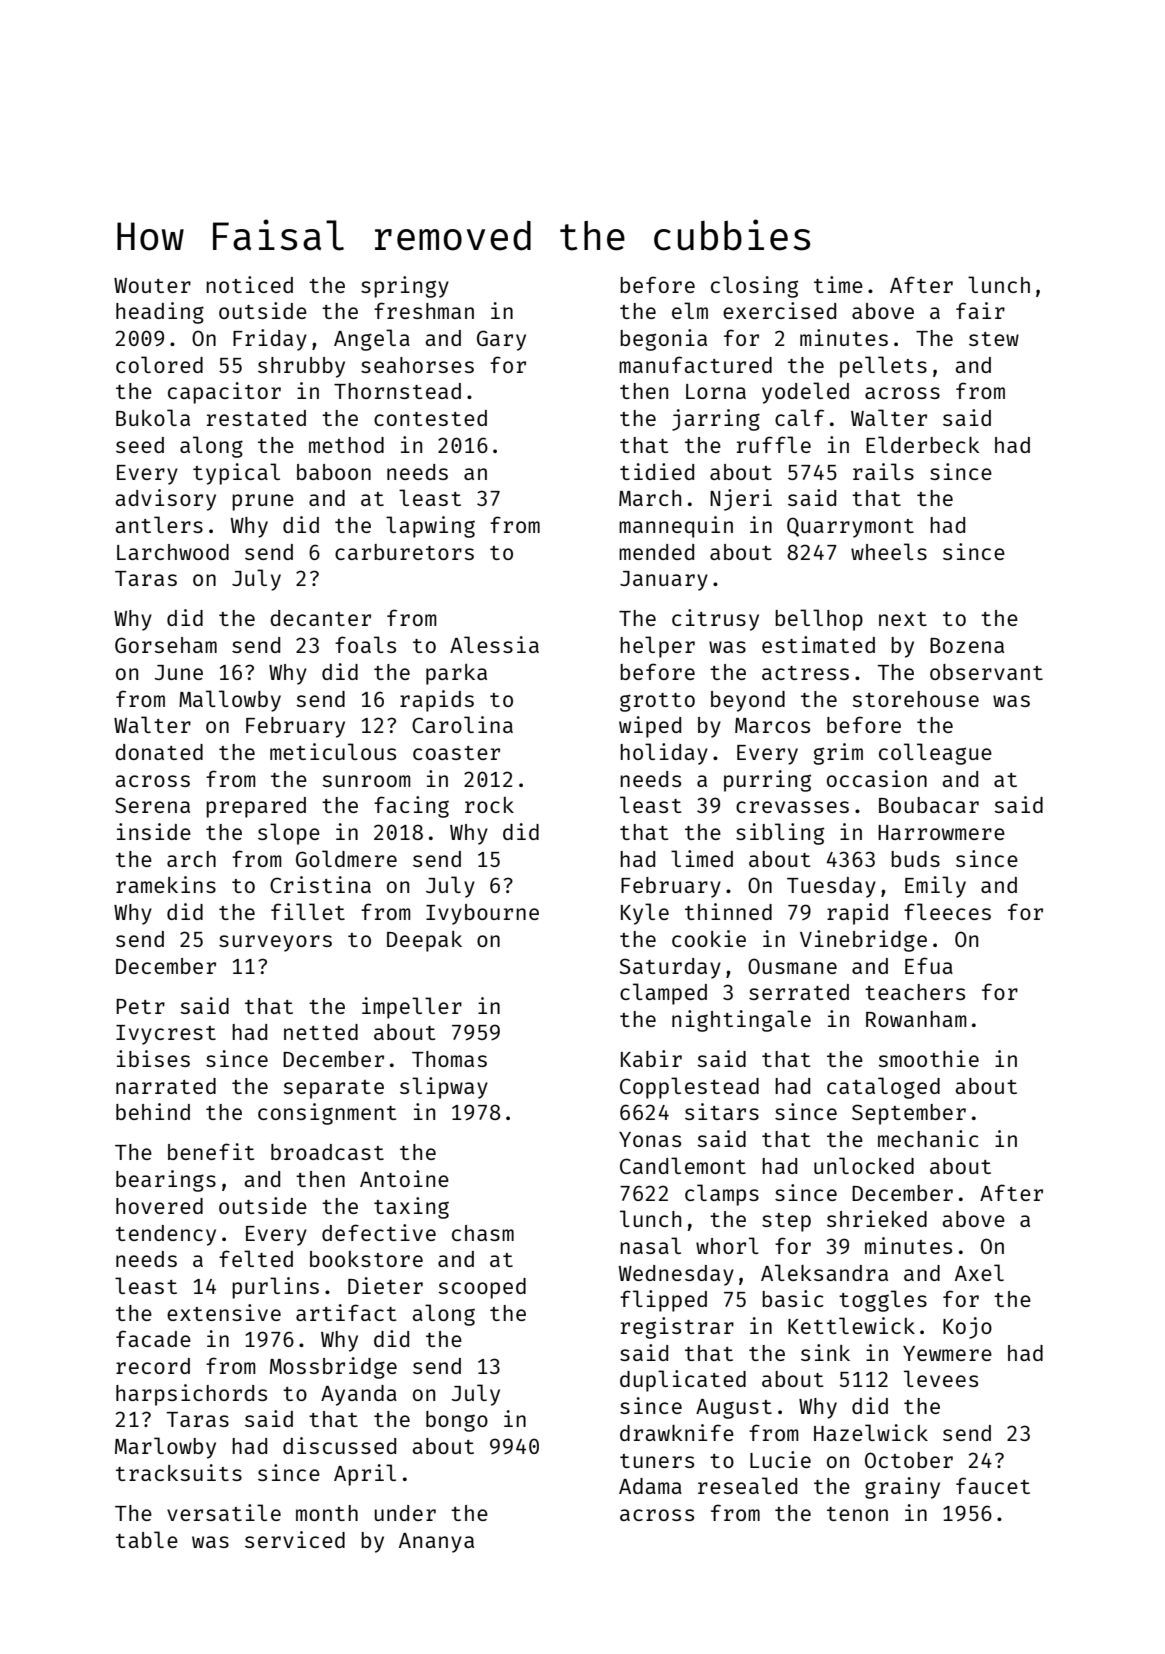  Describe the element at coordinates (650, 1486) in the image. I see `Adama` at that location.
